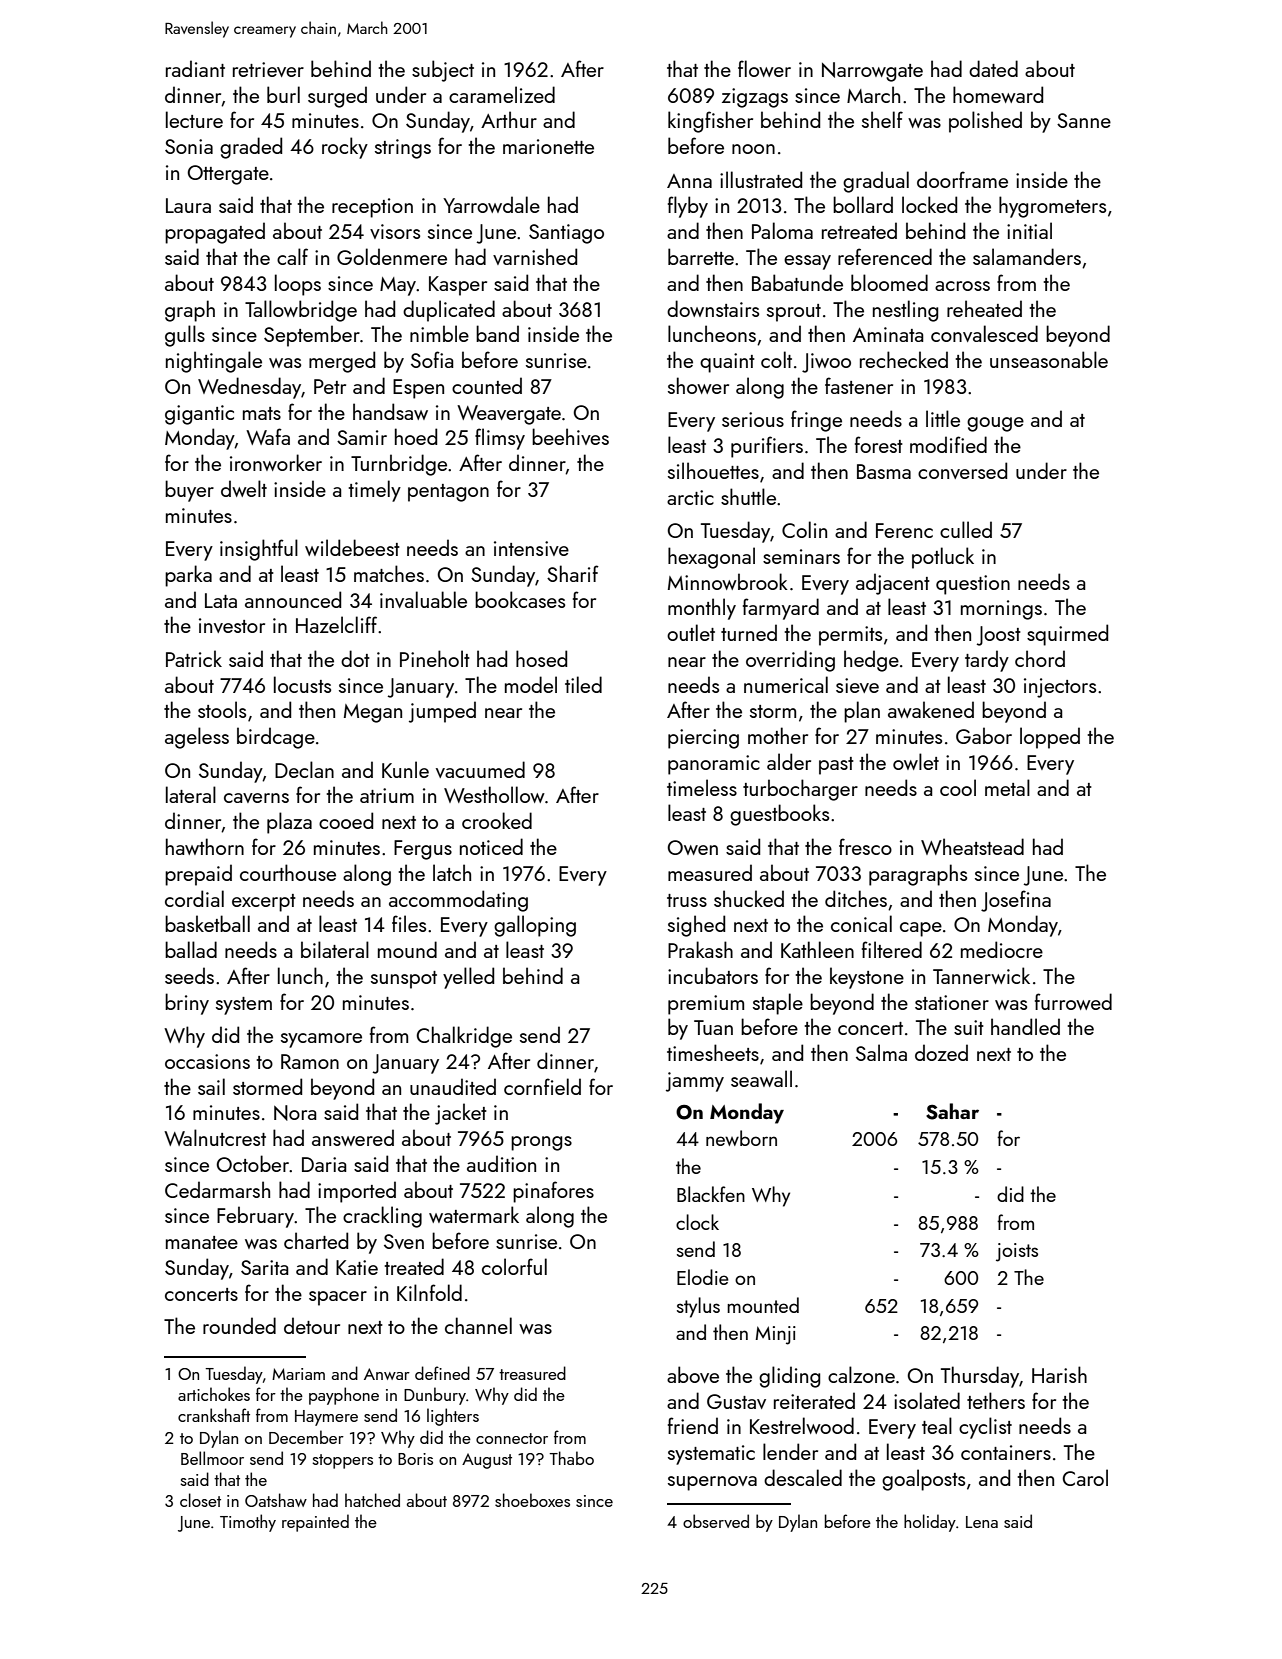 The image size is (1282, 1659). What do you see at coordinates (1073, 1001) in the image?
I see `furrowed` at bounding box center [1073, 1001].
